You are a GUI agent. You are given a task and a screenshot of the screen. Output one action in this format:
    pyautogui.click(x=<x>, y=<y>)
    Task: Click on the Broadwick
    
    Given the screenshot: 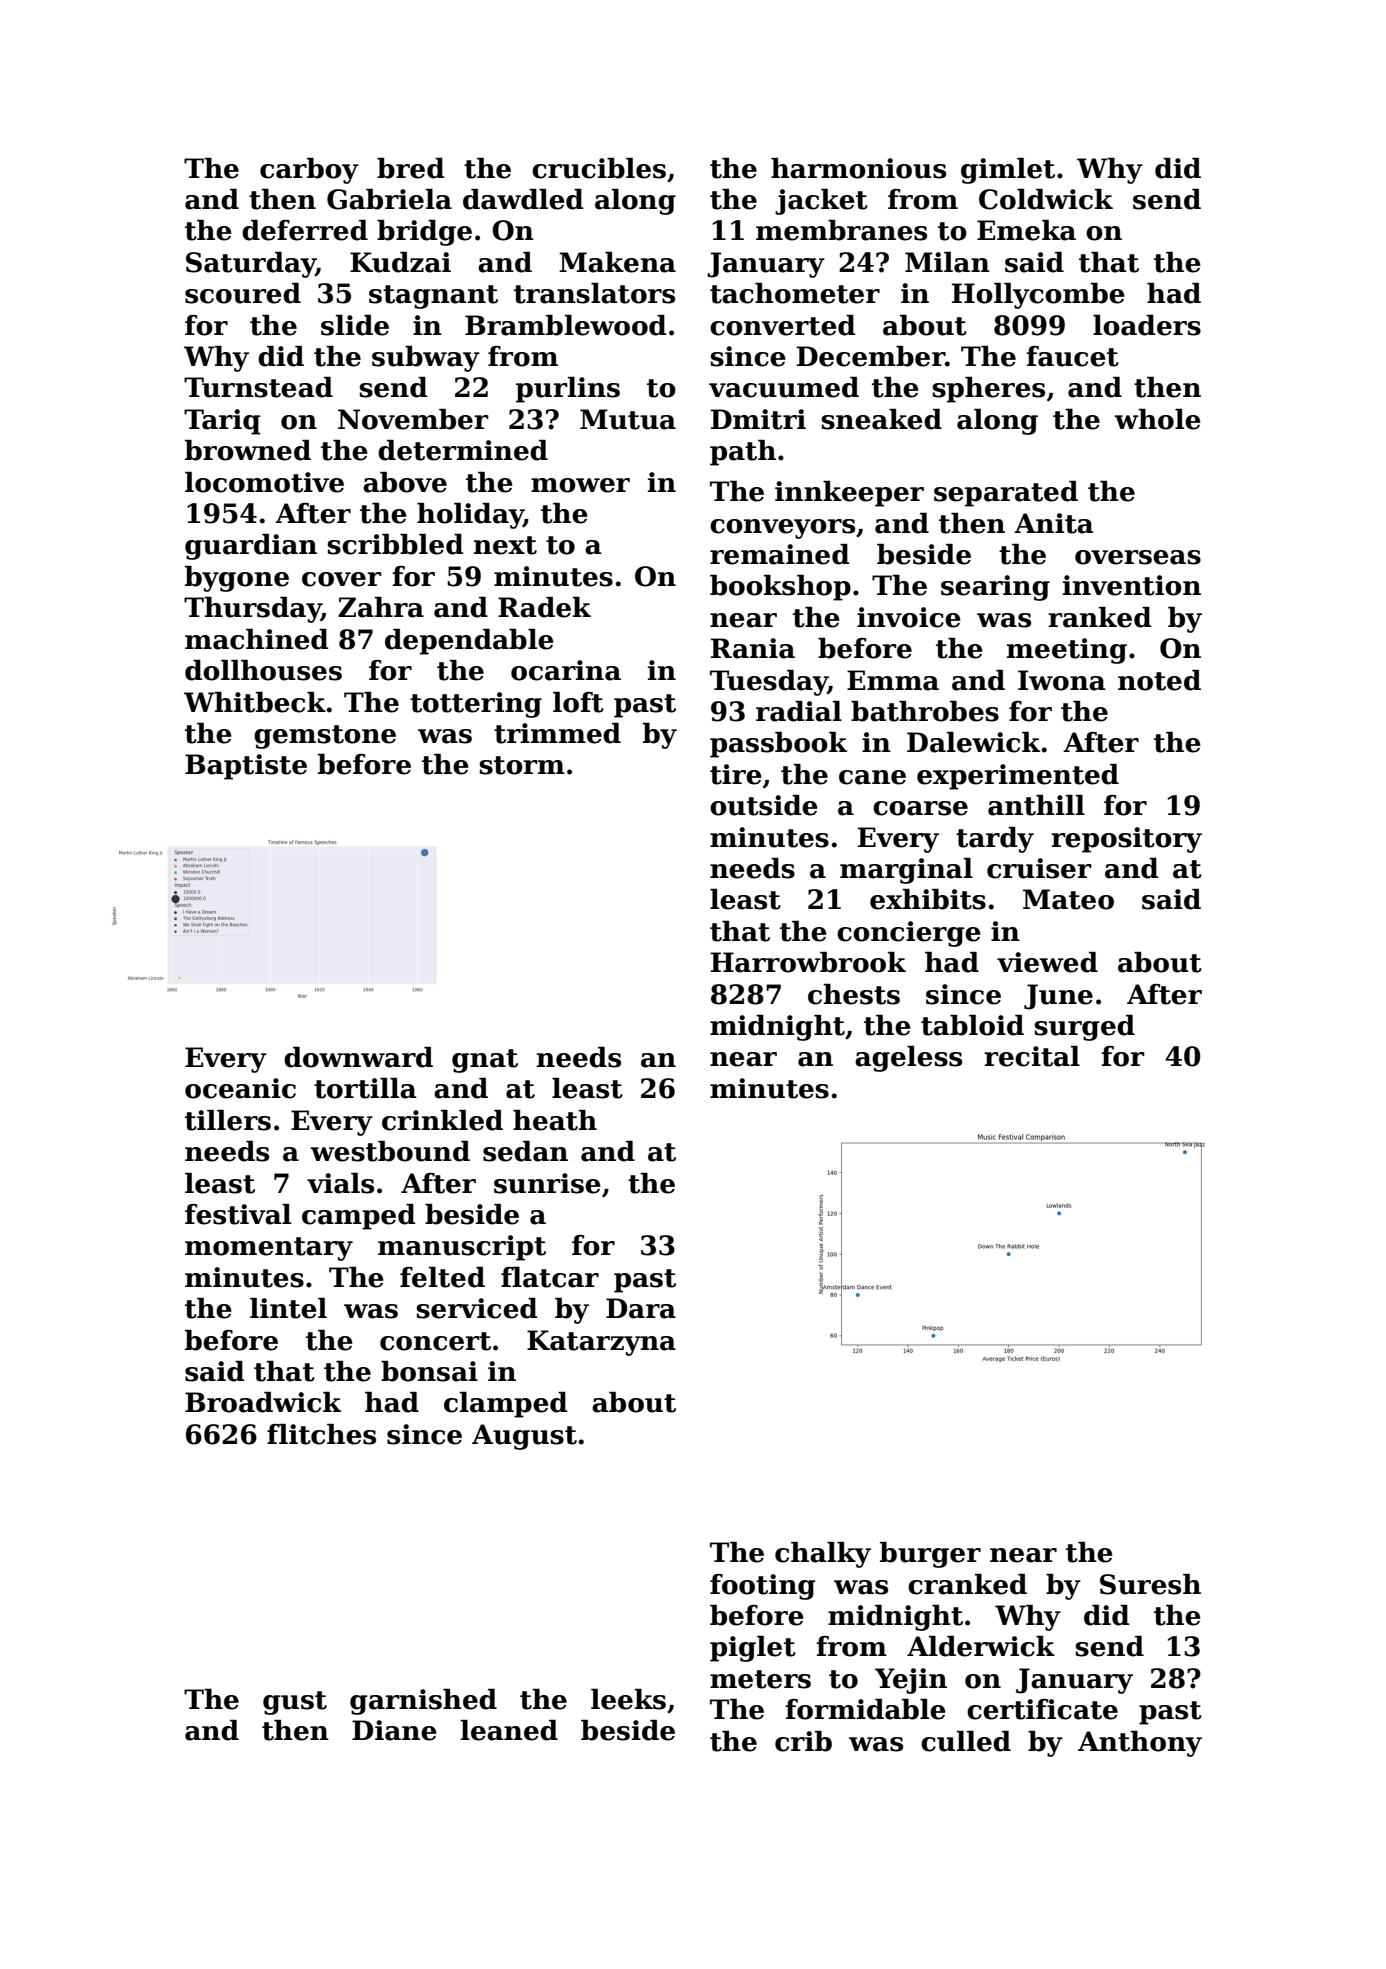 What is the action you would take?
    pyautogui.click(x=263, y=1402)
